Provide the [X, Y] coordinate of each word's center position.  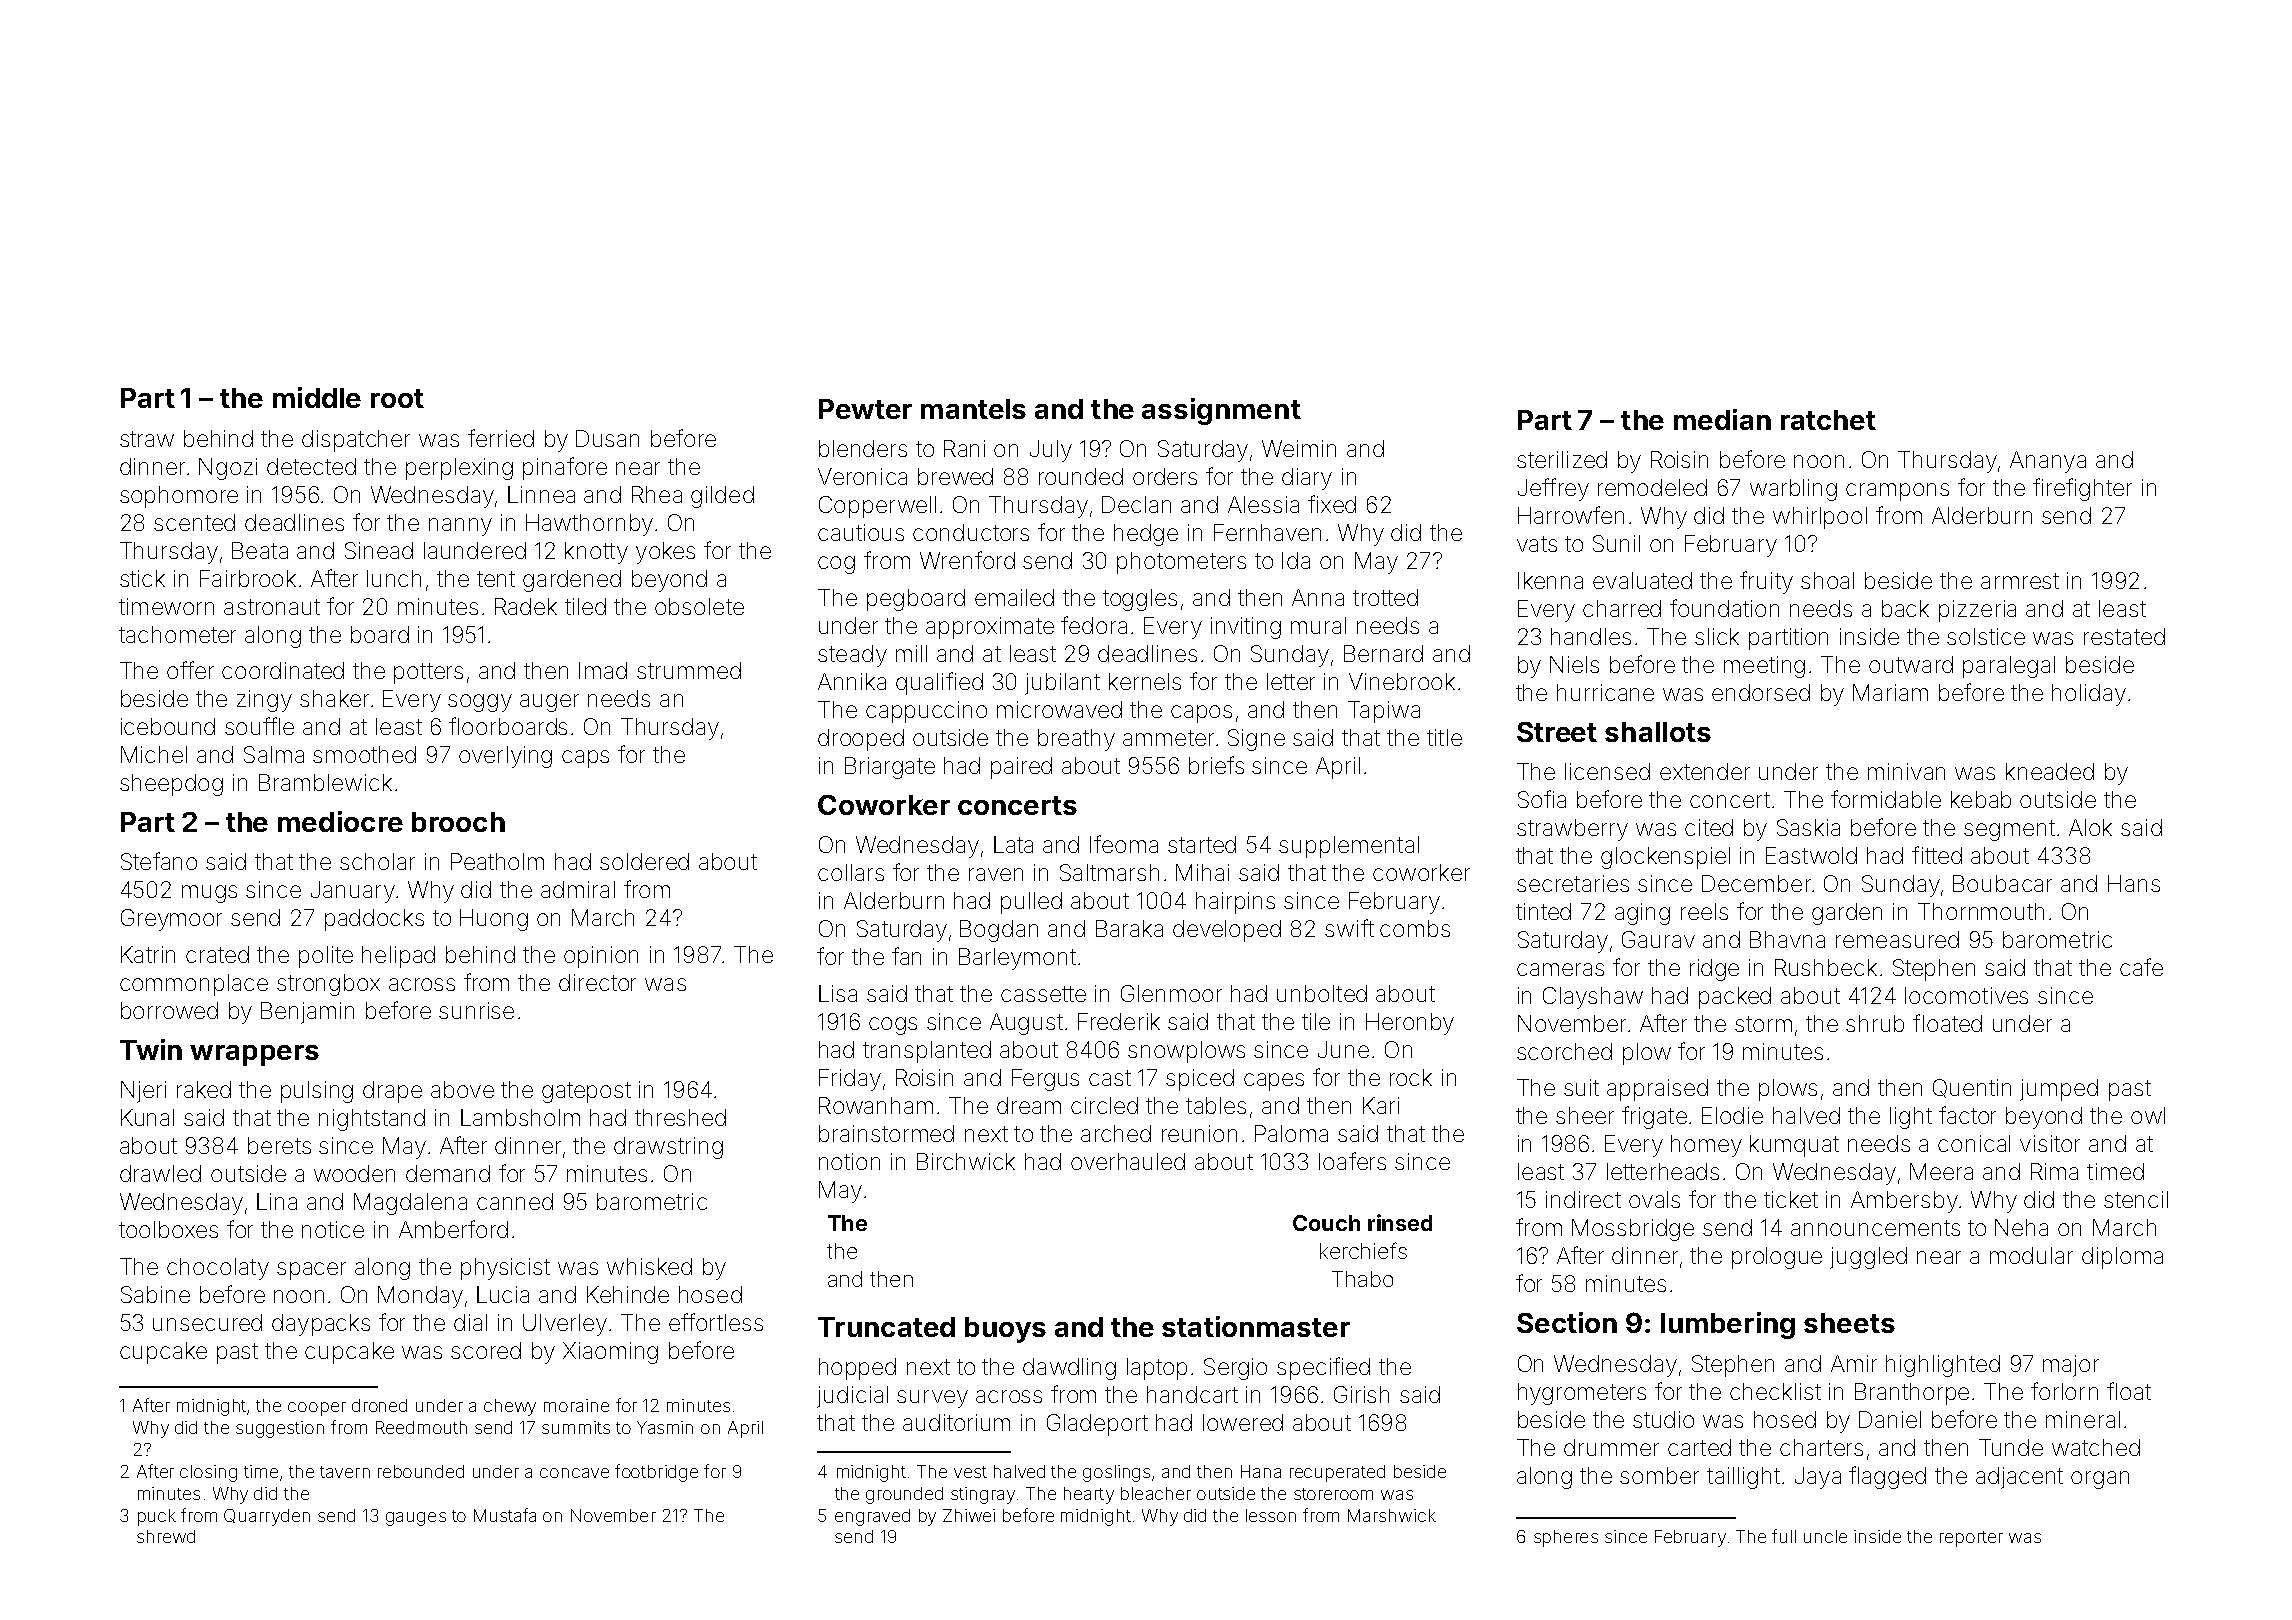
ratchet [1828, 420]
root [397, 398]
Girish [1361, 1394]
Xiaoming [610, 1353]
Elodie [1732, 1115]
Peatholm [497, 861]
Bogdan [999, 931]
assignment [1221, 411]
